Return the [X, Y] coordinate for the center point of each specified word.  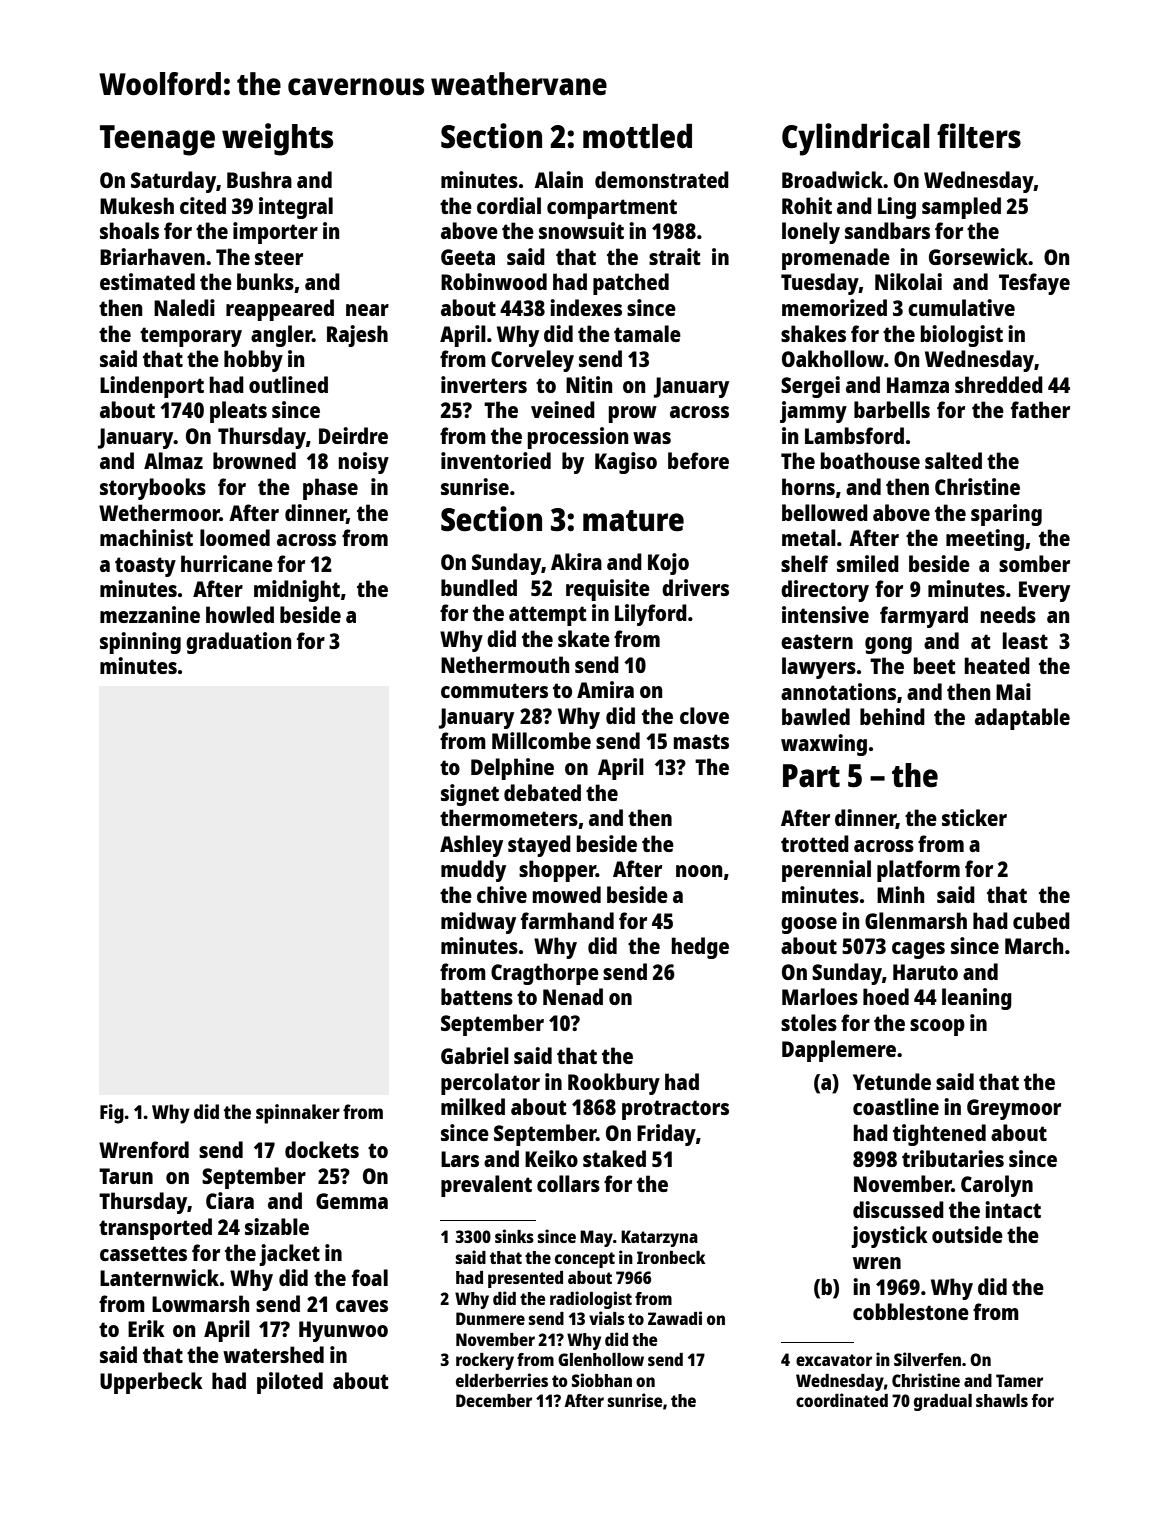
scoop [937, 1027]
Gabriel [475, 1055]
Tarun [126, 1176]
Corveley [532, 361]
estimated [147, 281]
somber [1034, 563]
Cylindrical [856, 139]
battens [477, 996]
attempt [548, 616]
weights [277, 139]
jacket [289, 1255]
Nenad [573, 996]
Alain [558, 179]
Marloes [820, 996]
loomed [235, 537]
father [1040, 409]
